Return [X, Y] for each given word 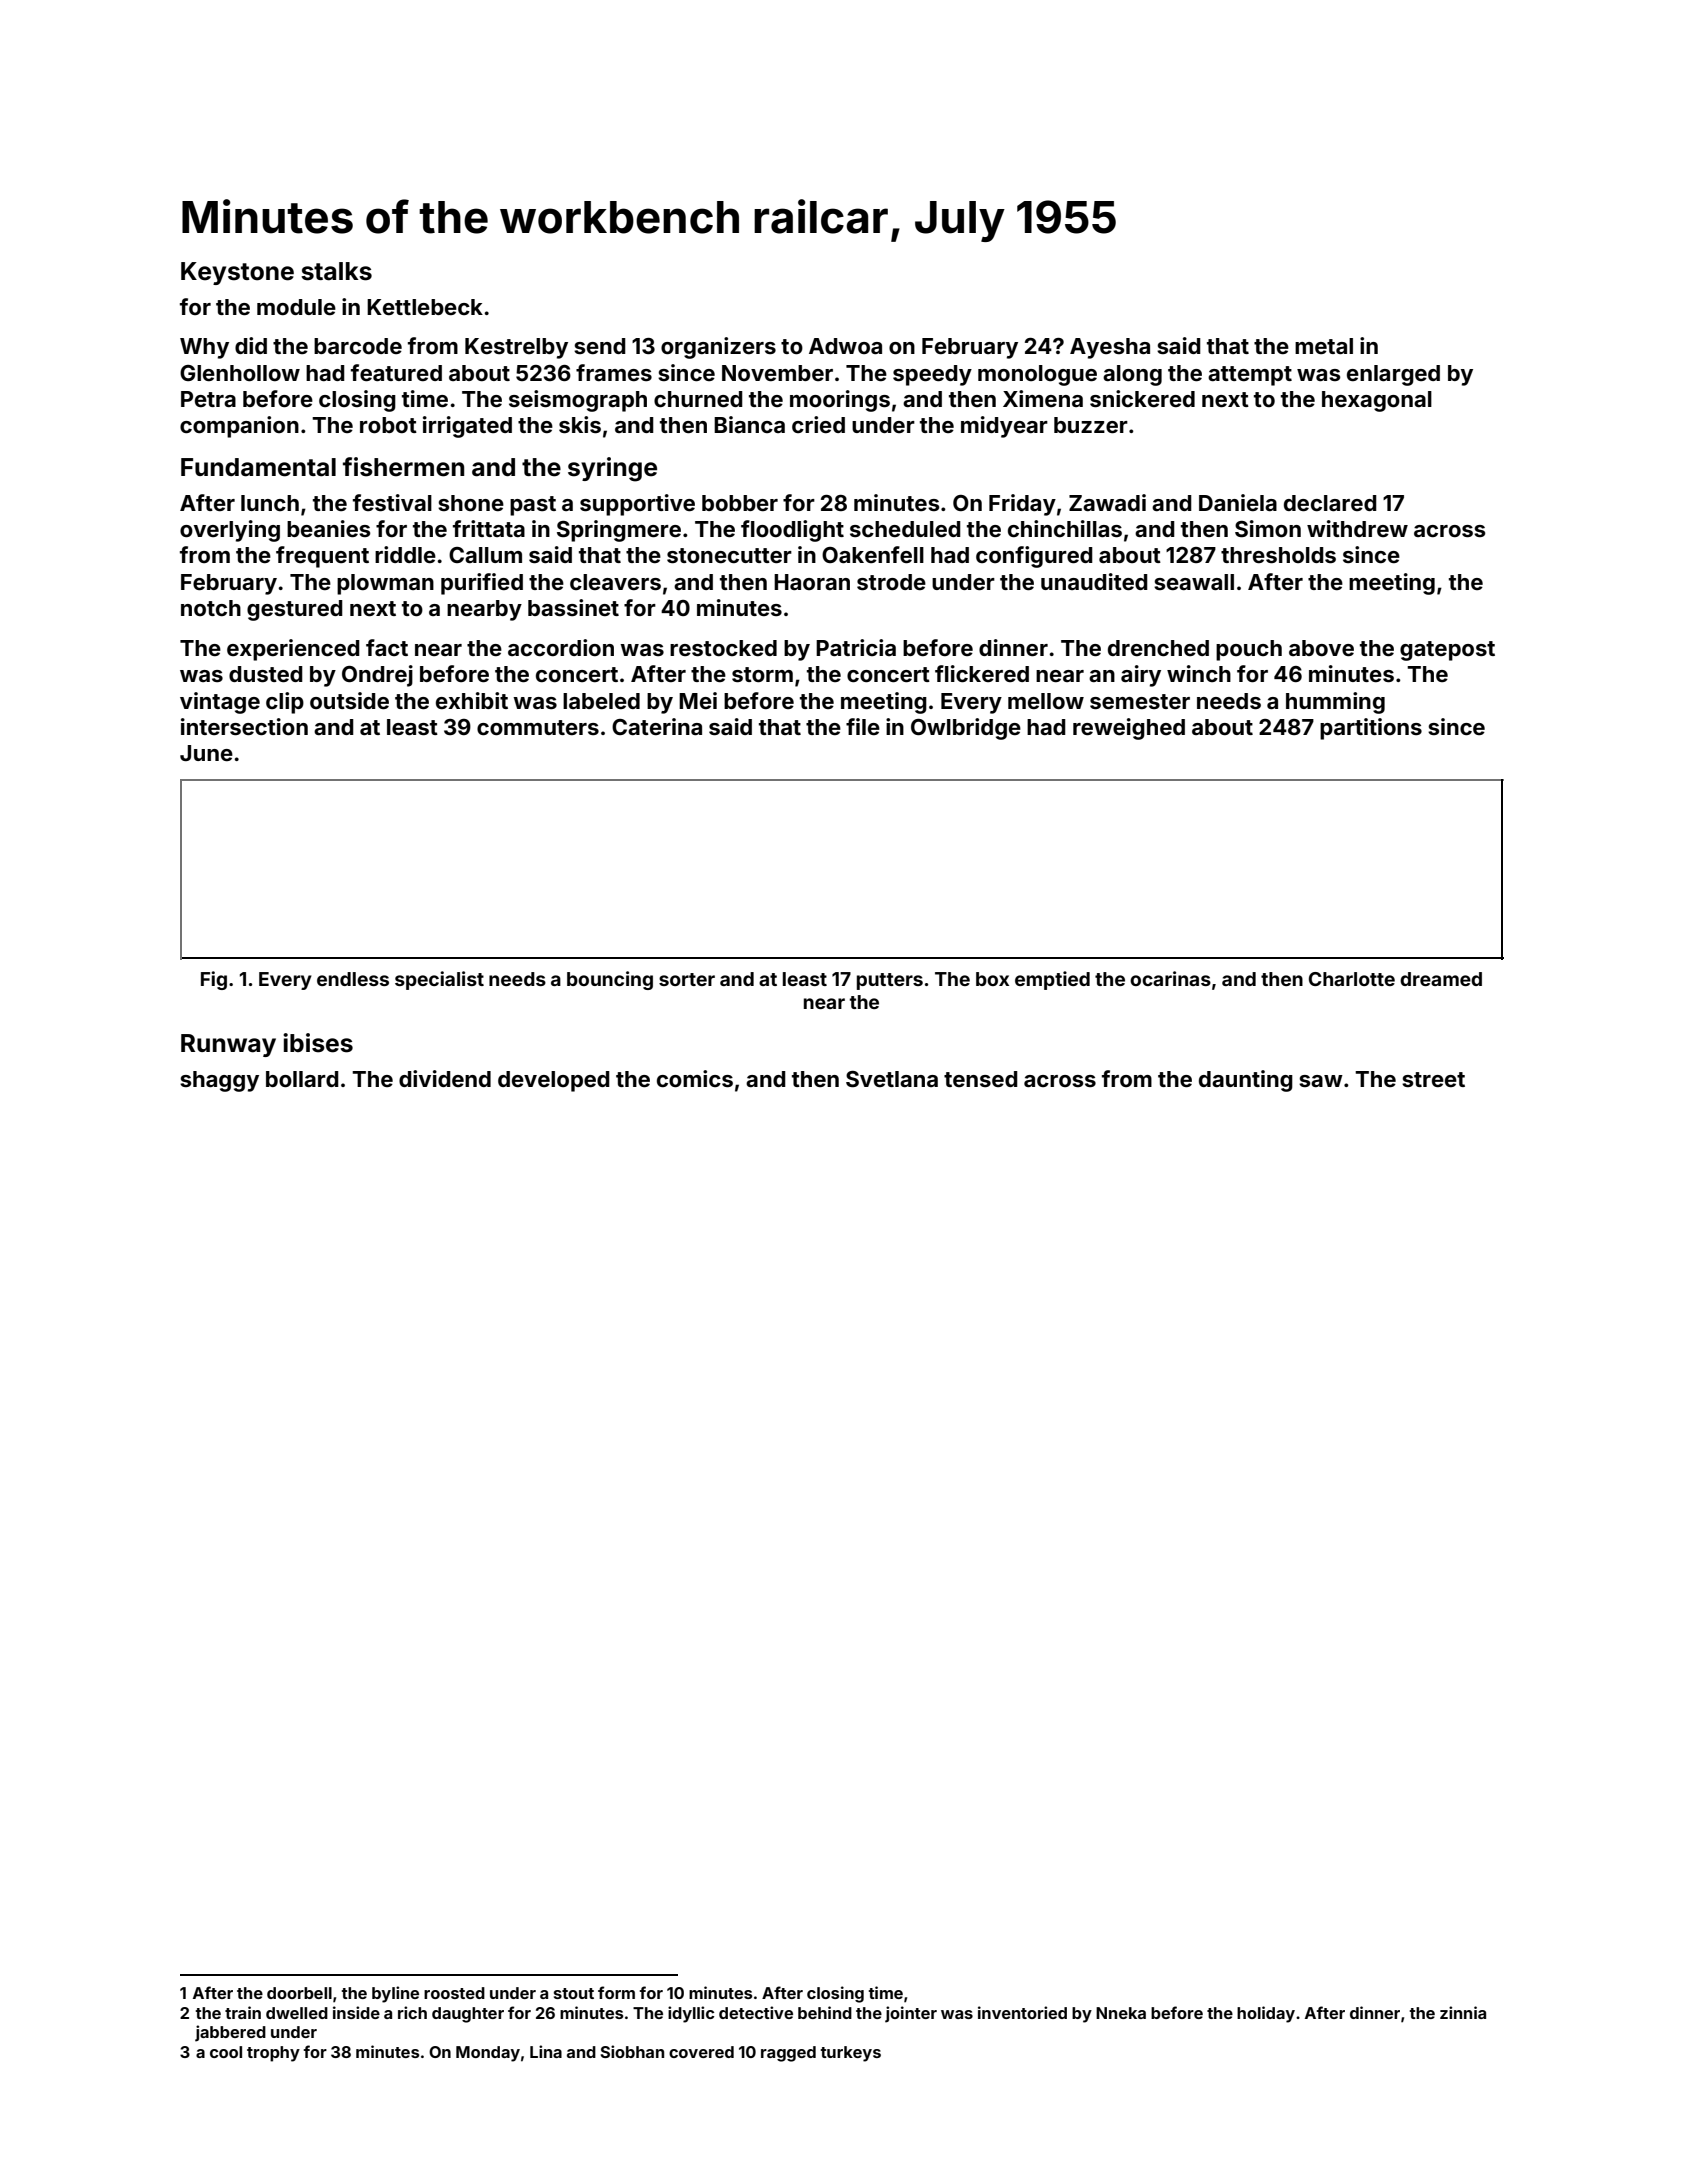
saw [1321, 1081]
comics [695, 1078]
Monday [488, 2054]
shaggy [219, 1081]
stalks [336, 271]
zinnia [1463, 2012]
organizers [718, 348]
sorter [687, 979]
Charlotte [1352, 979]
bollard [302, 1079]
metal [1324, 346]
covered [701, 2052]
